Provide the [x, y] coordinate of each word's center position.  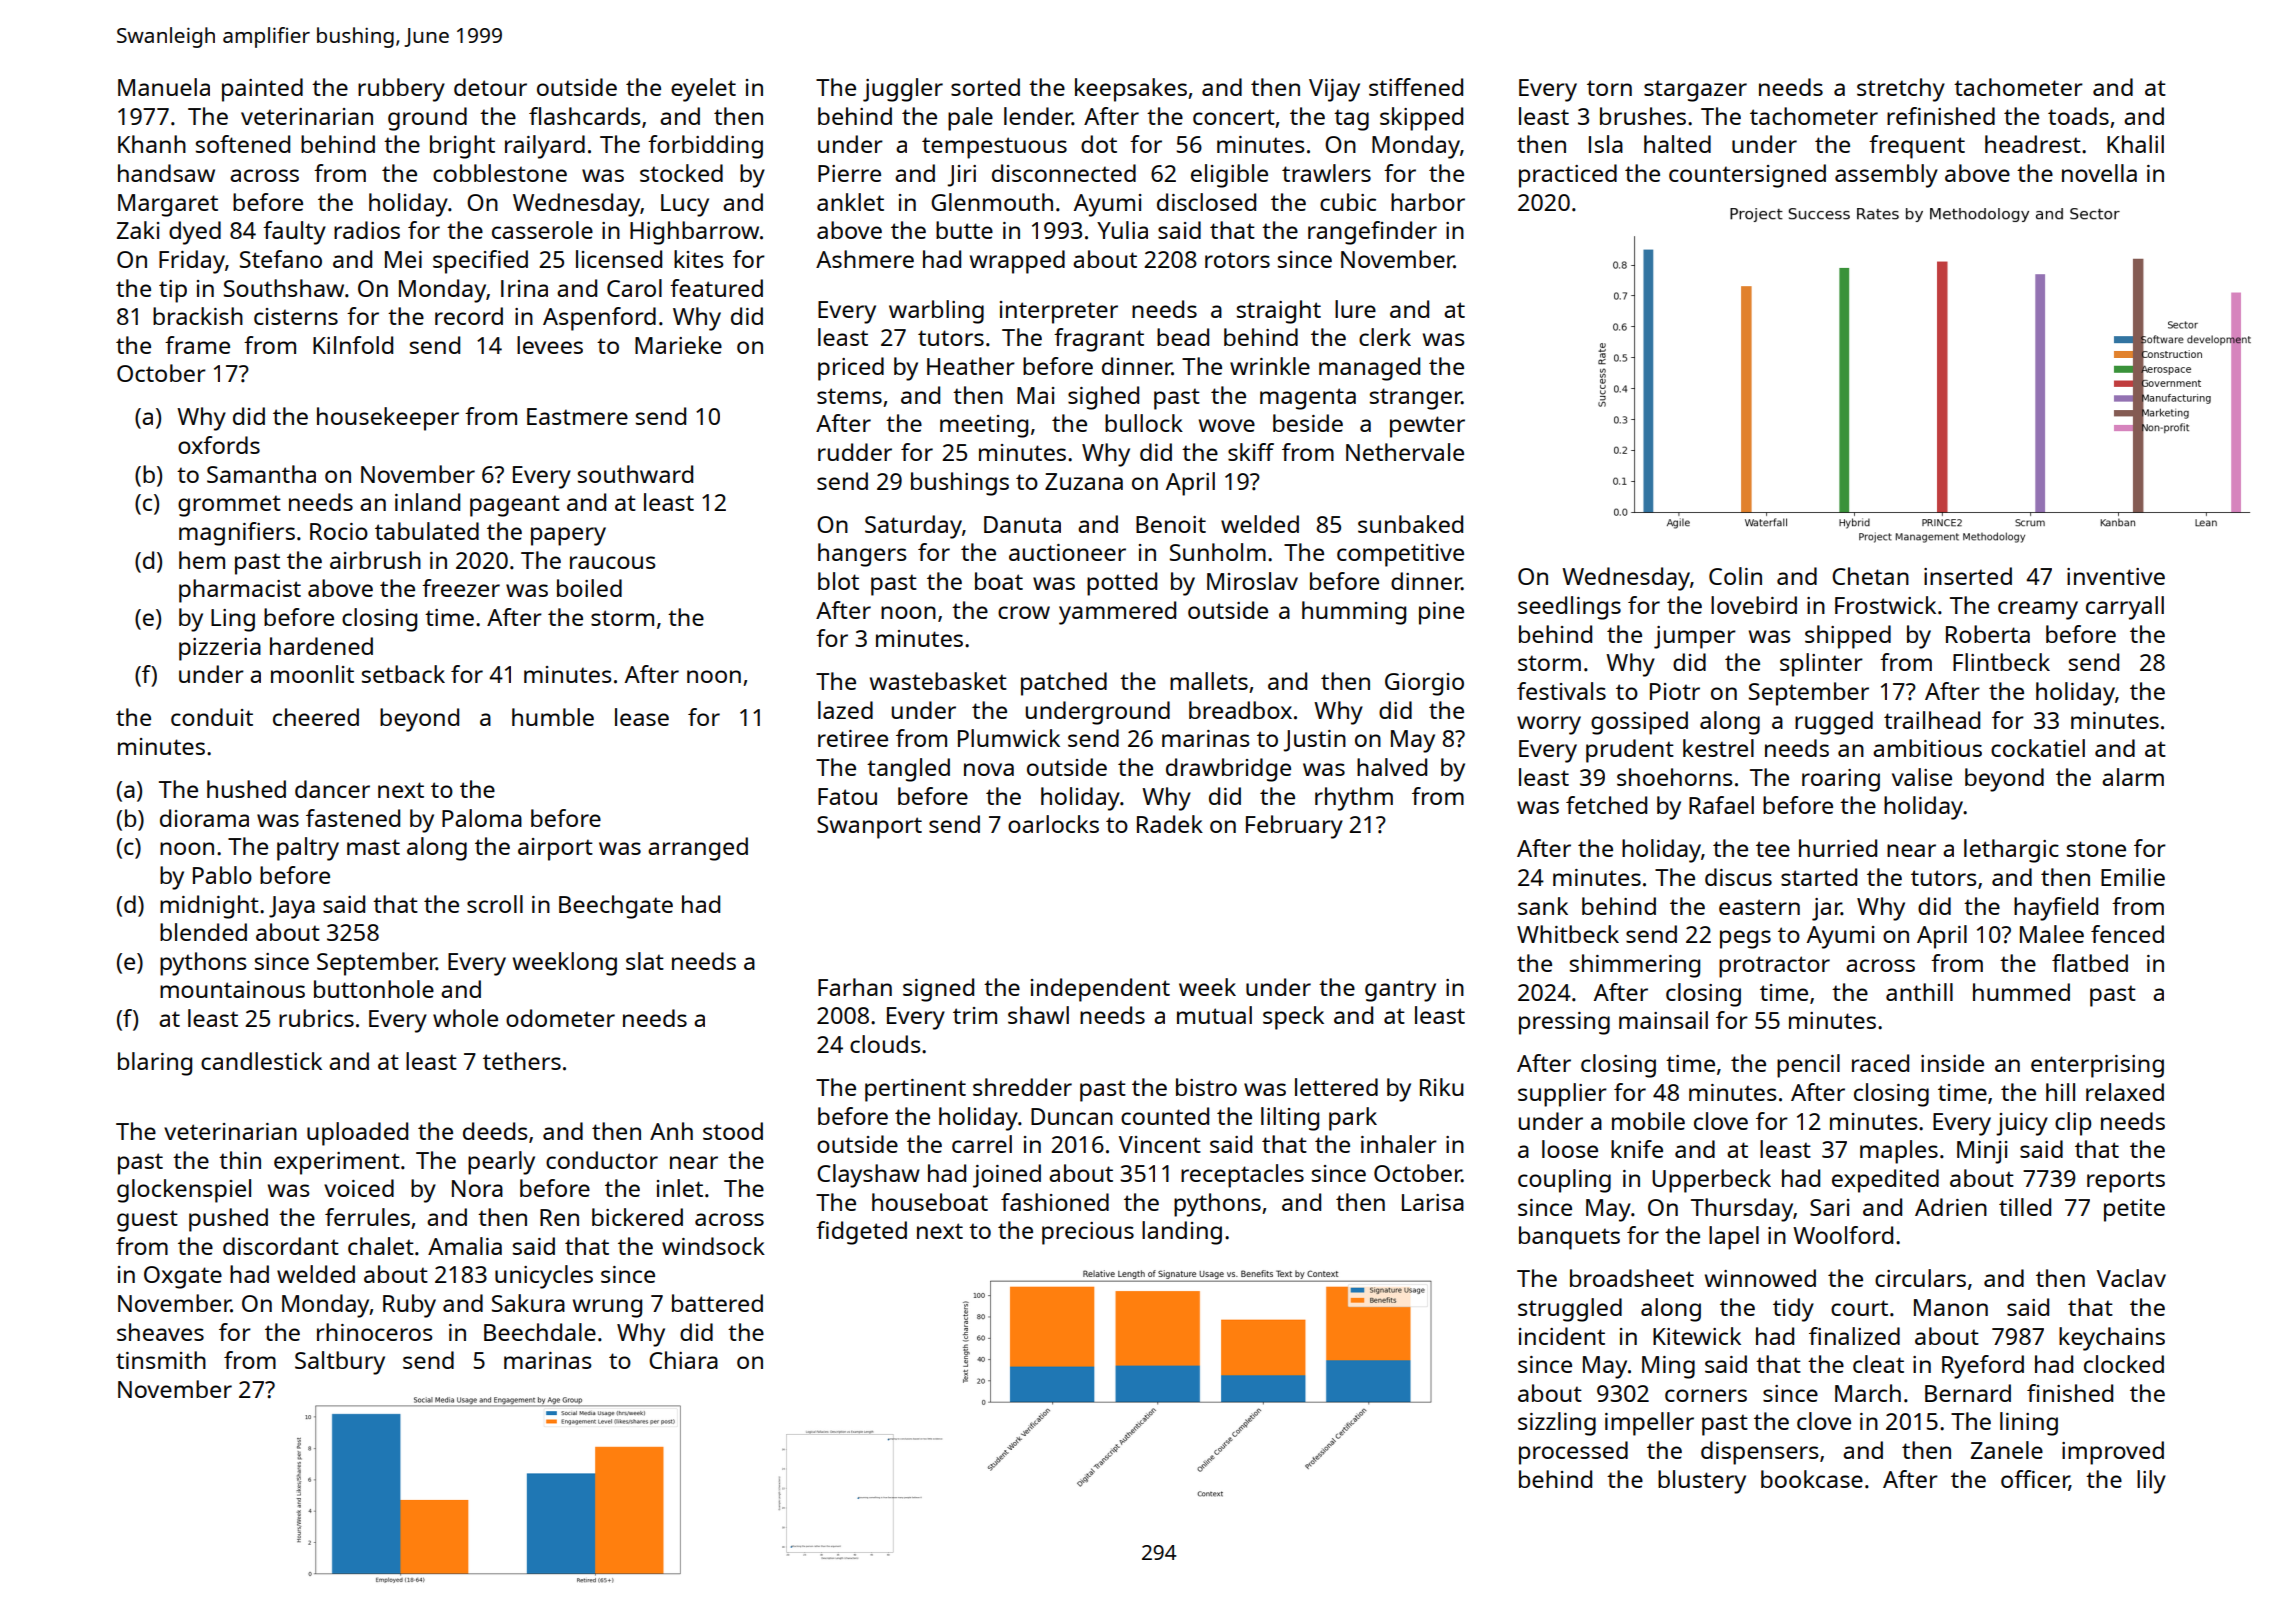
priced [851, 369]
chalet [381, 1246]
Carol [634, 288]
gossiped [1639, 723]
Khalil [2135, 144]
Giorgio [1424, 684]
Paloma [482, 818]
